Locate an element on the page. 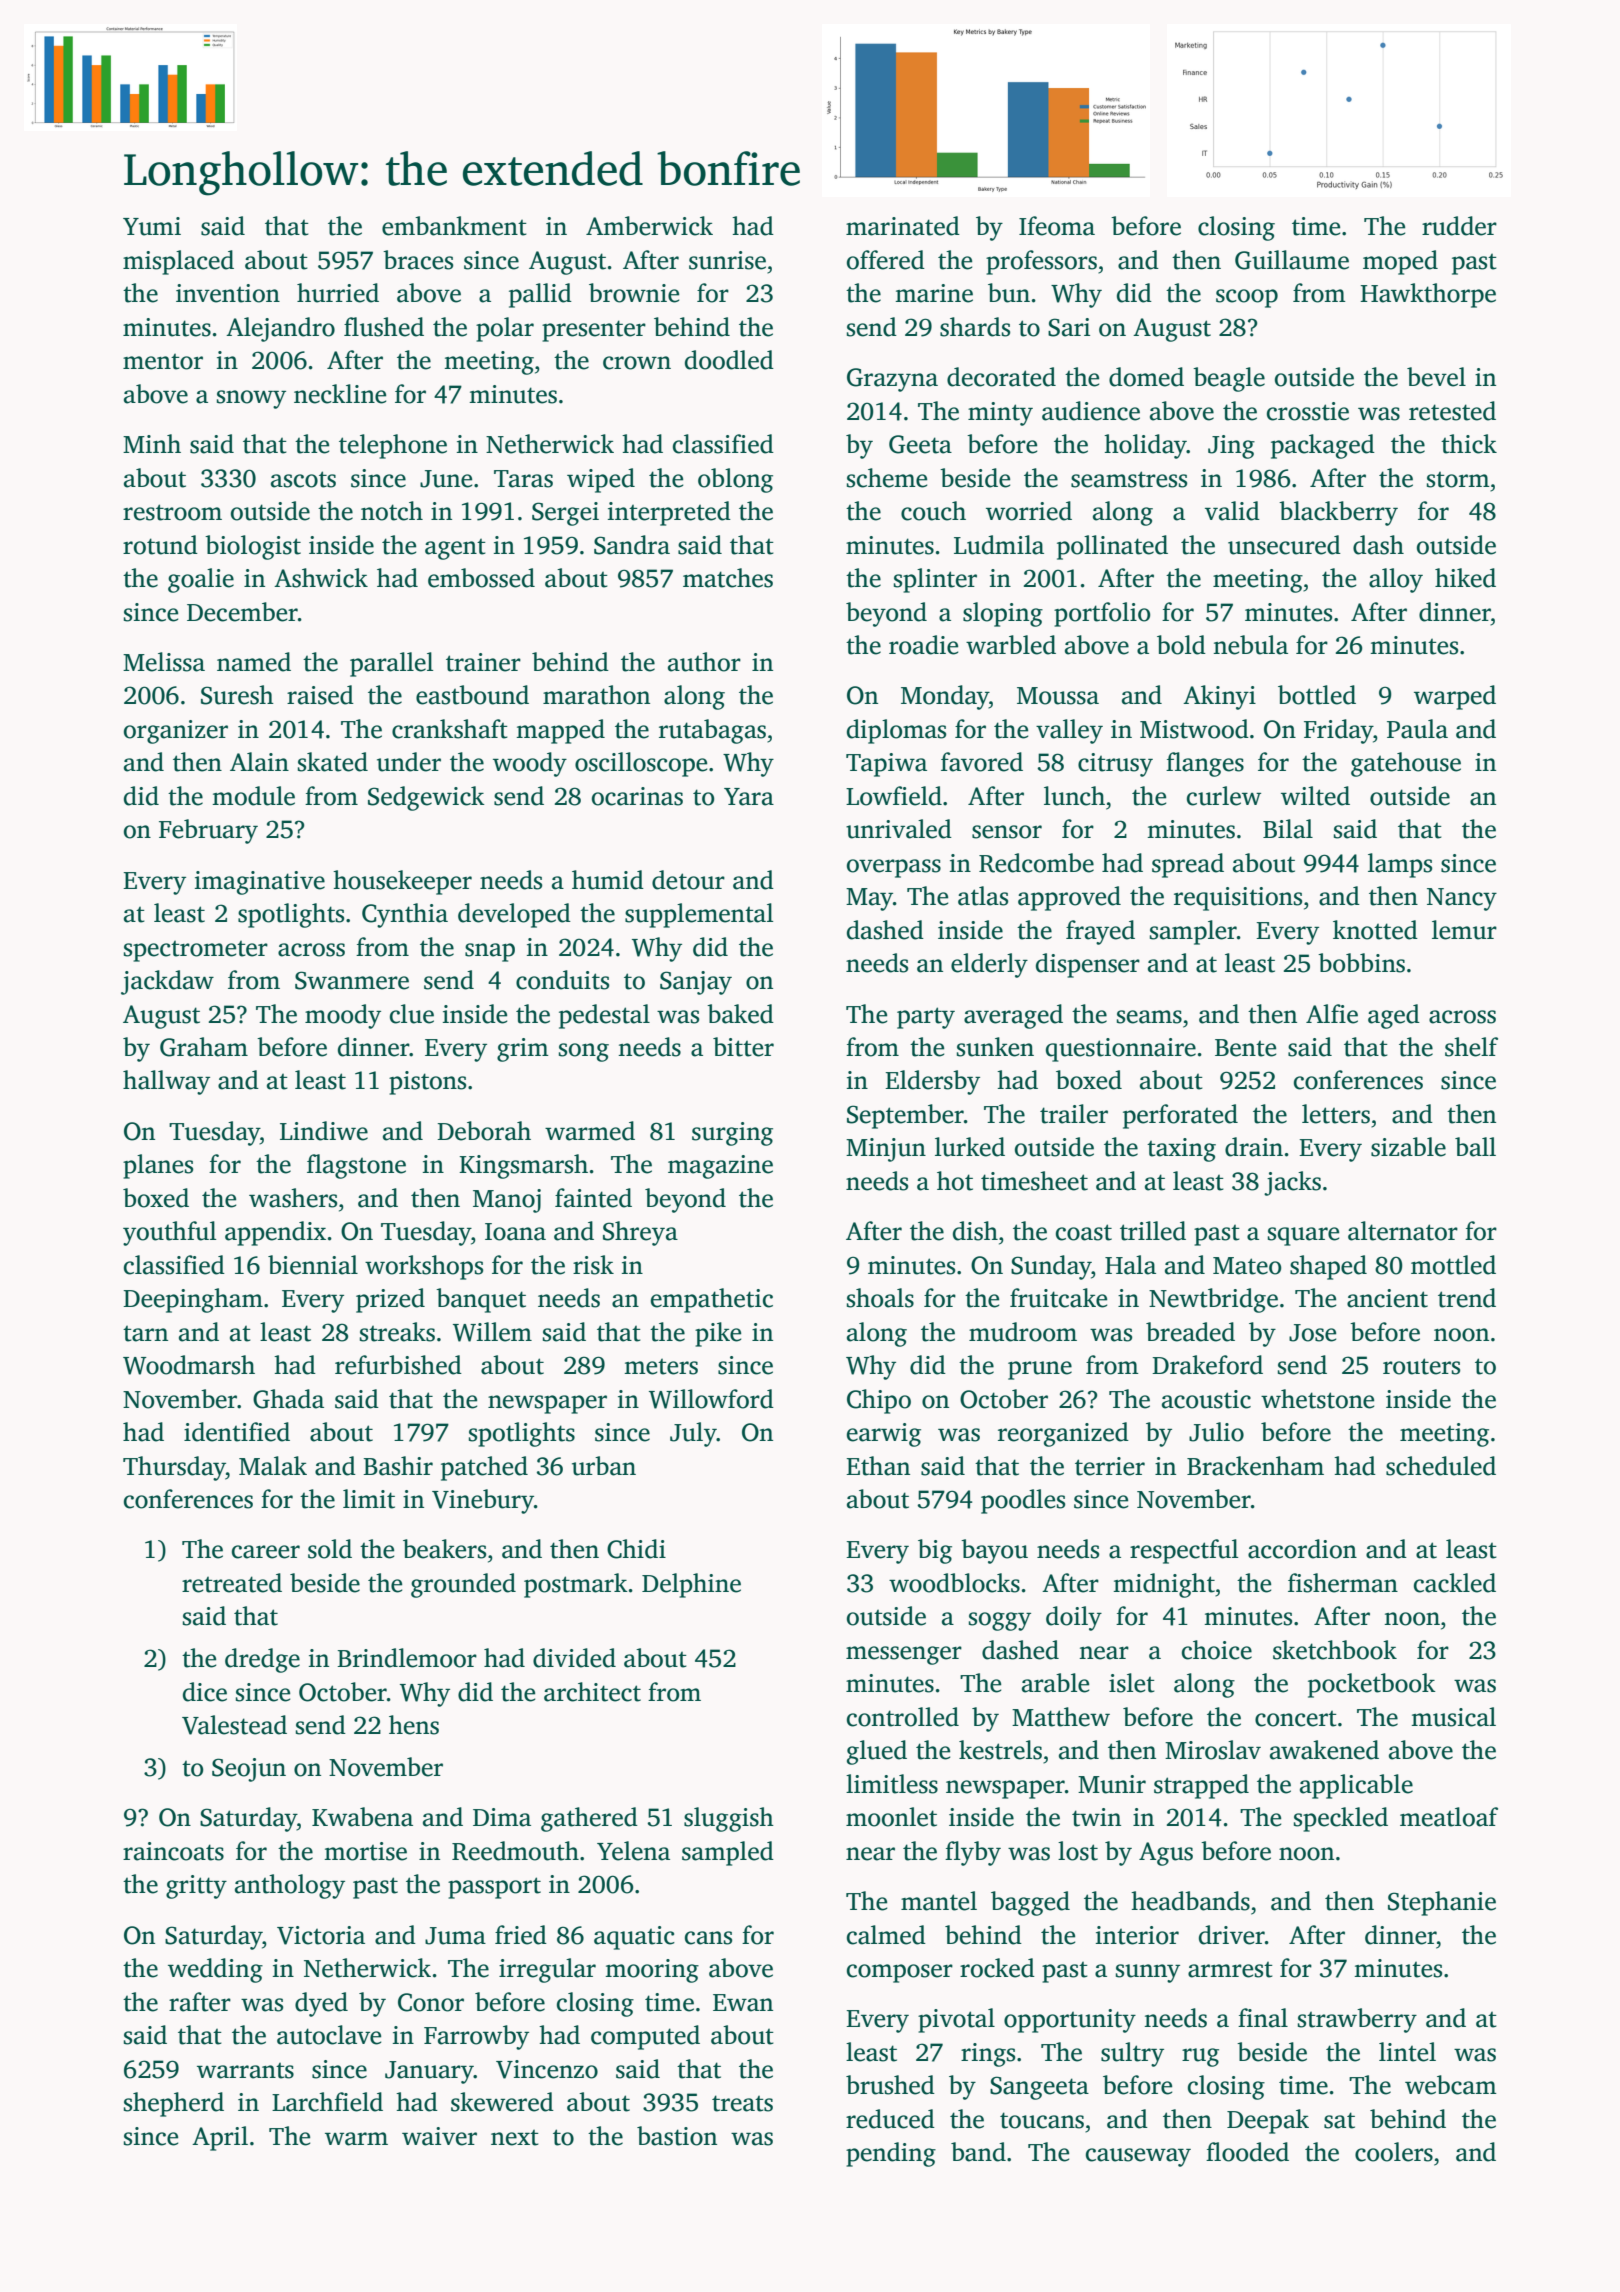 This image has height=2292, width=1620. retreated is located at coordinates (232, 1583).
